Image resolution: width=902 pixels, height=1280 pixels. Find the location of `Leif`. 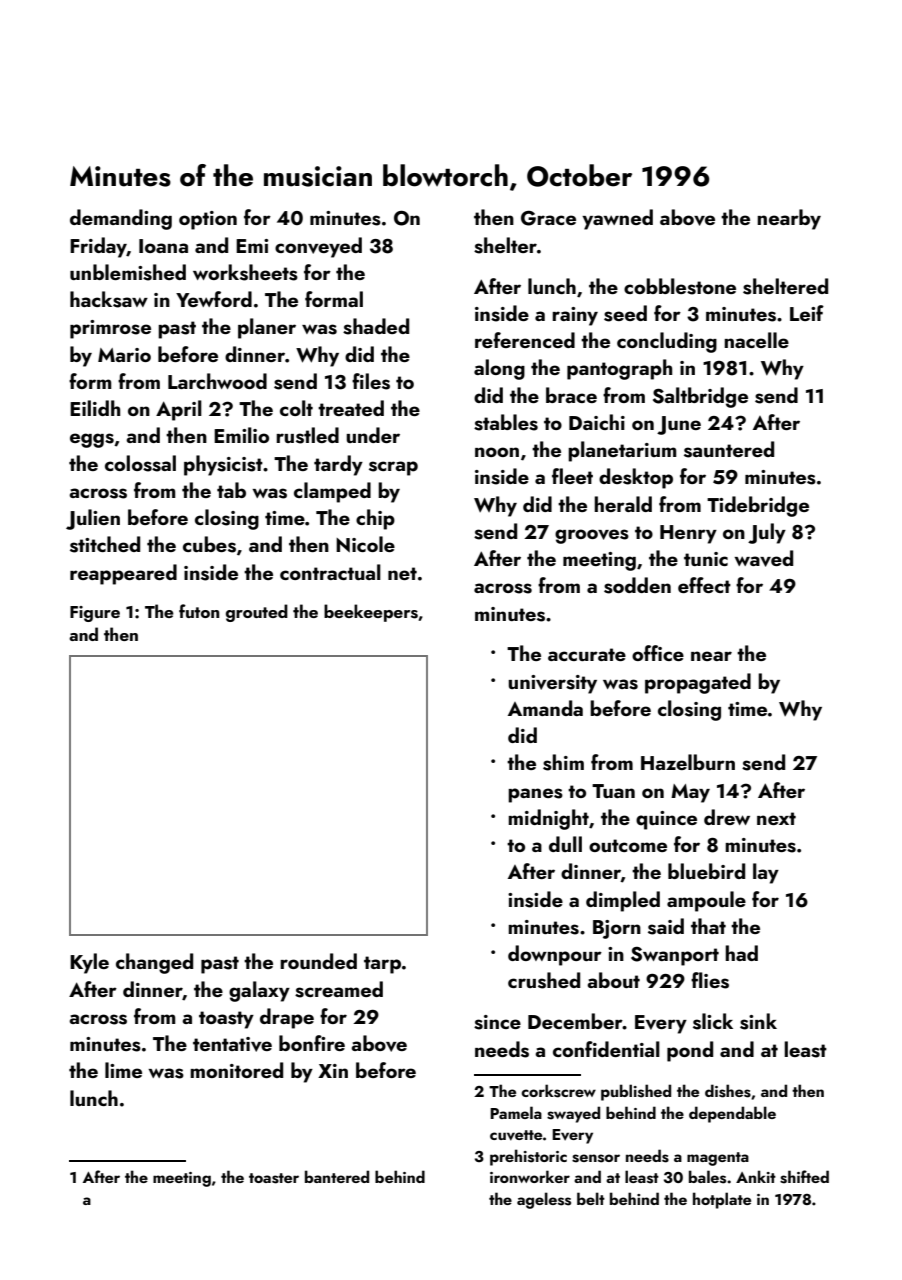

Leif is located at coordinates (807, 313).
